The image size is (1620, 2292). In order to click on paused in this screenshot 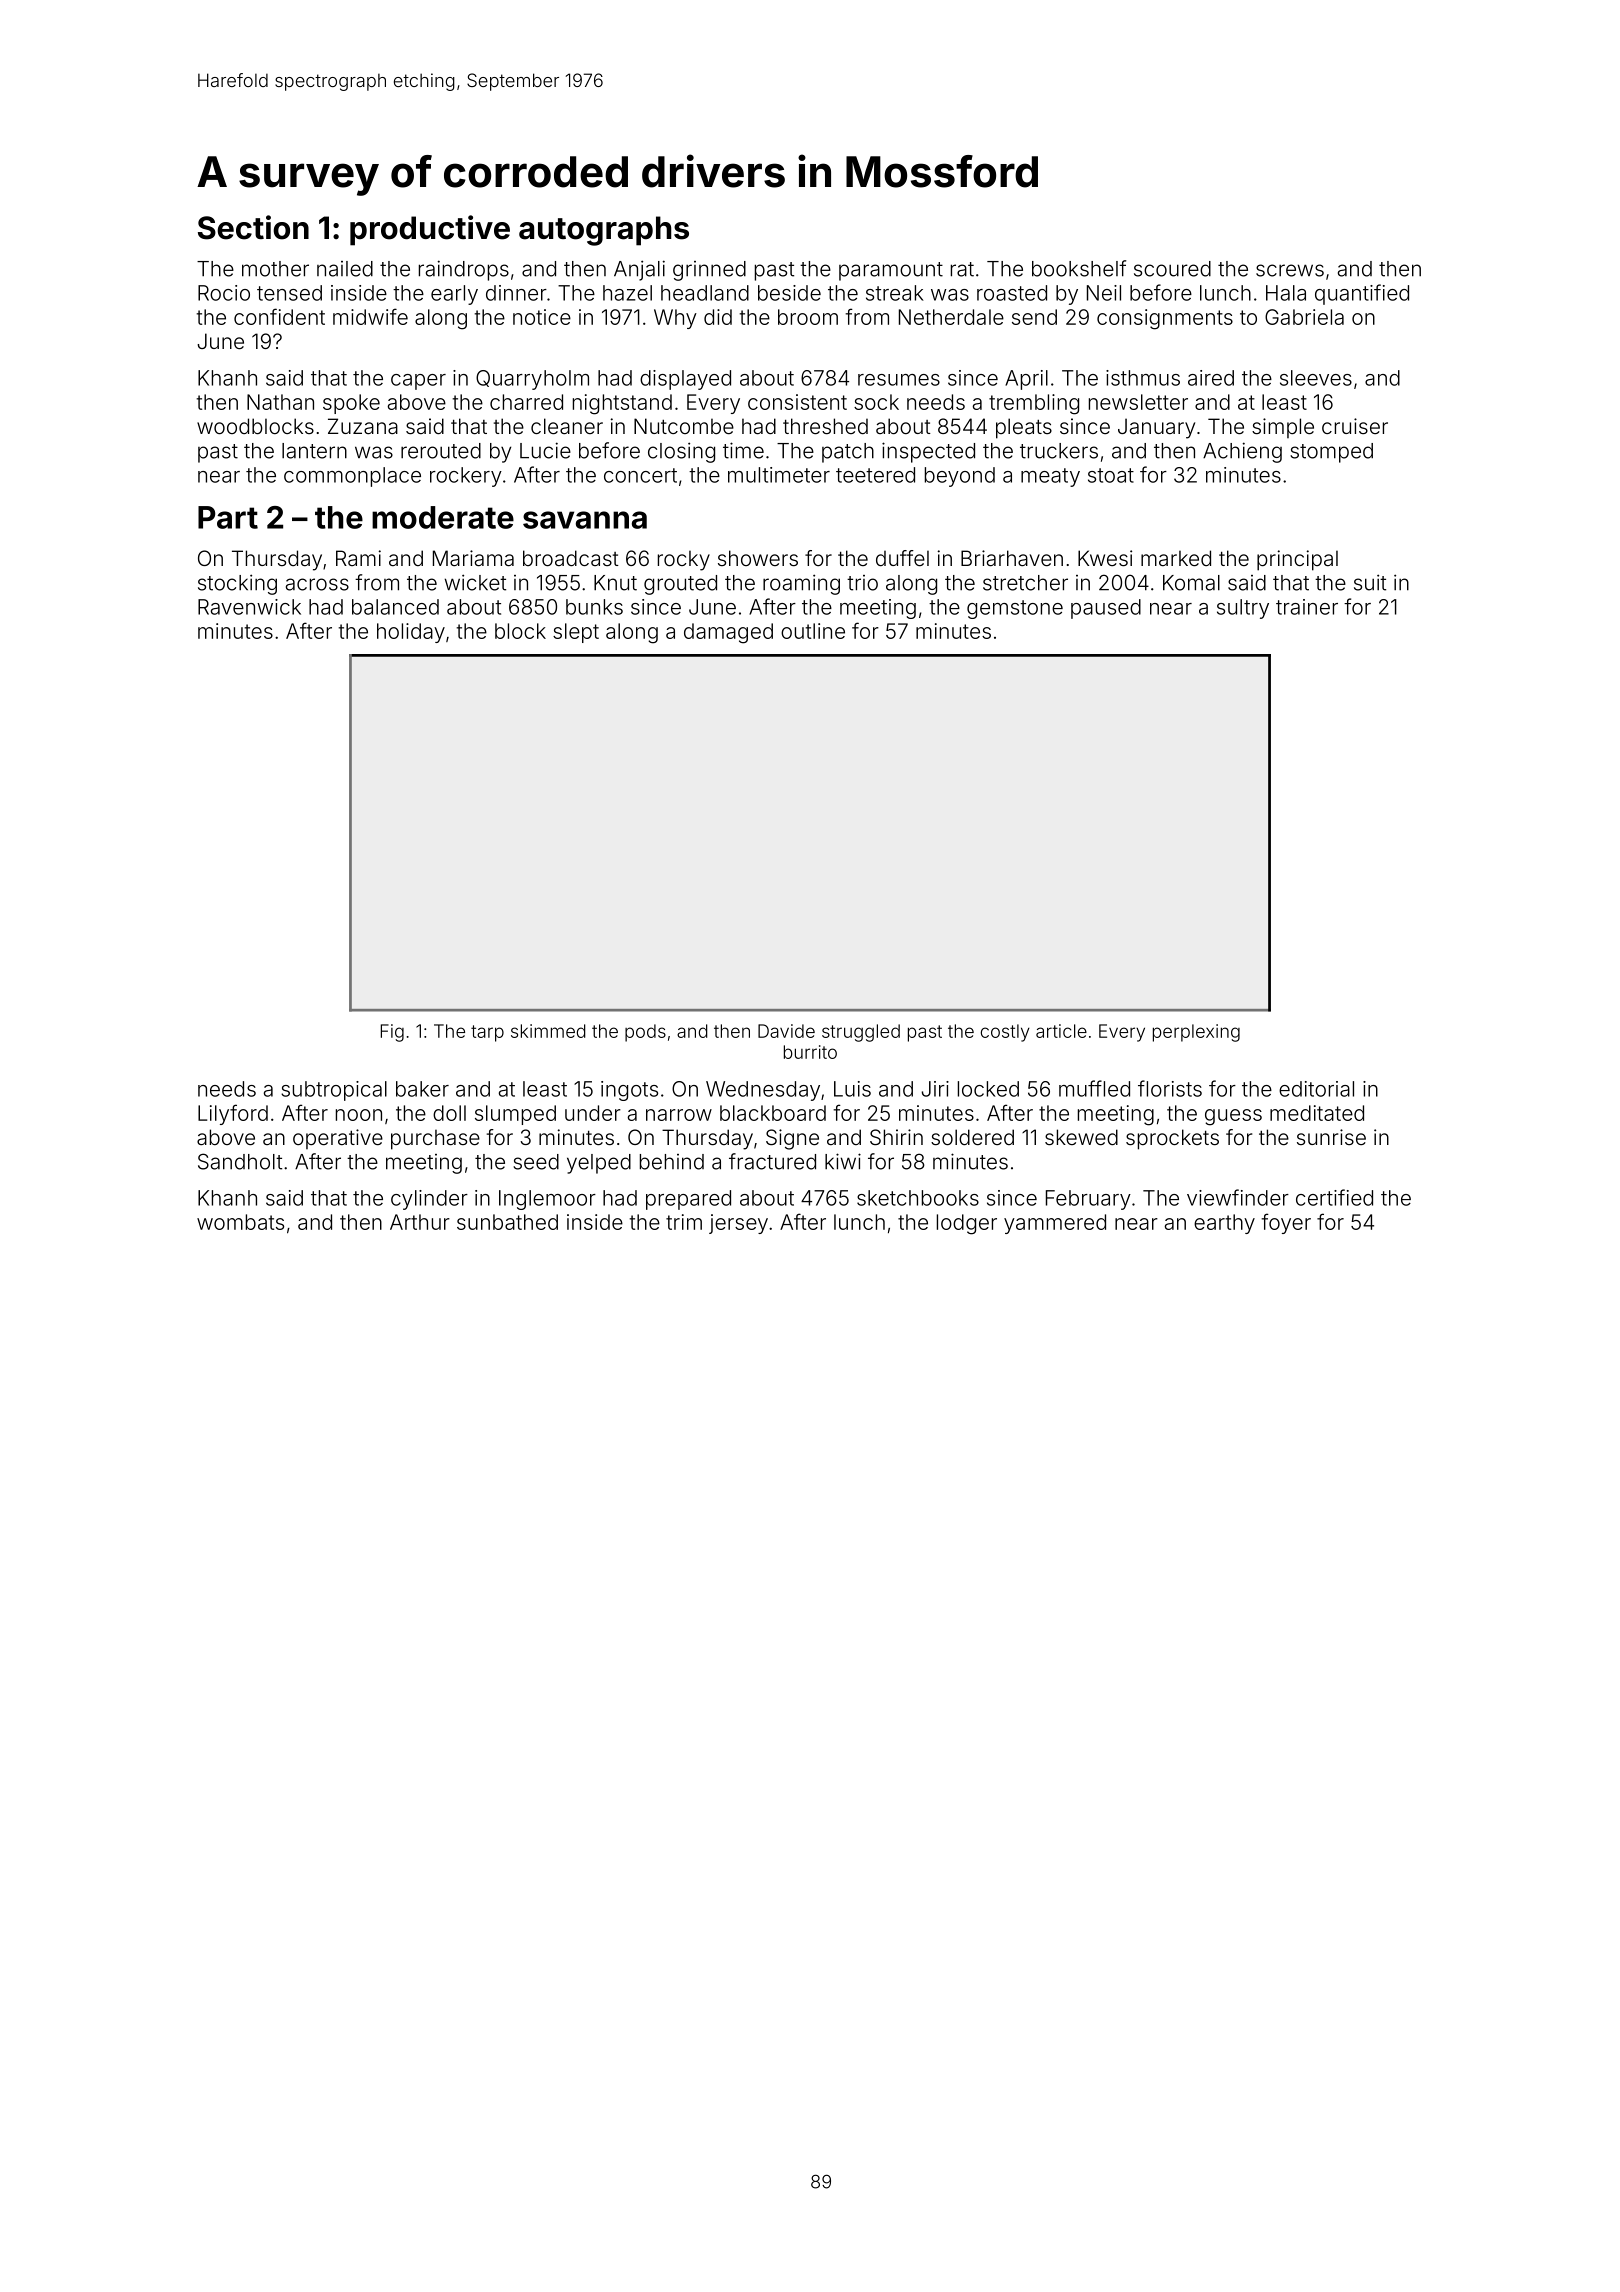, I will do `click(1106, 609)`.
